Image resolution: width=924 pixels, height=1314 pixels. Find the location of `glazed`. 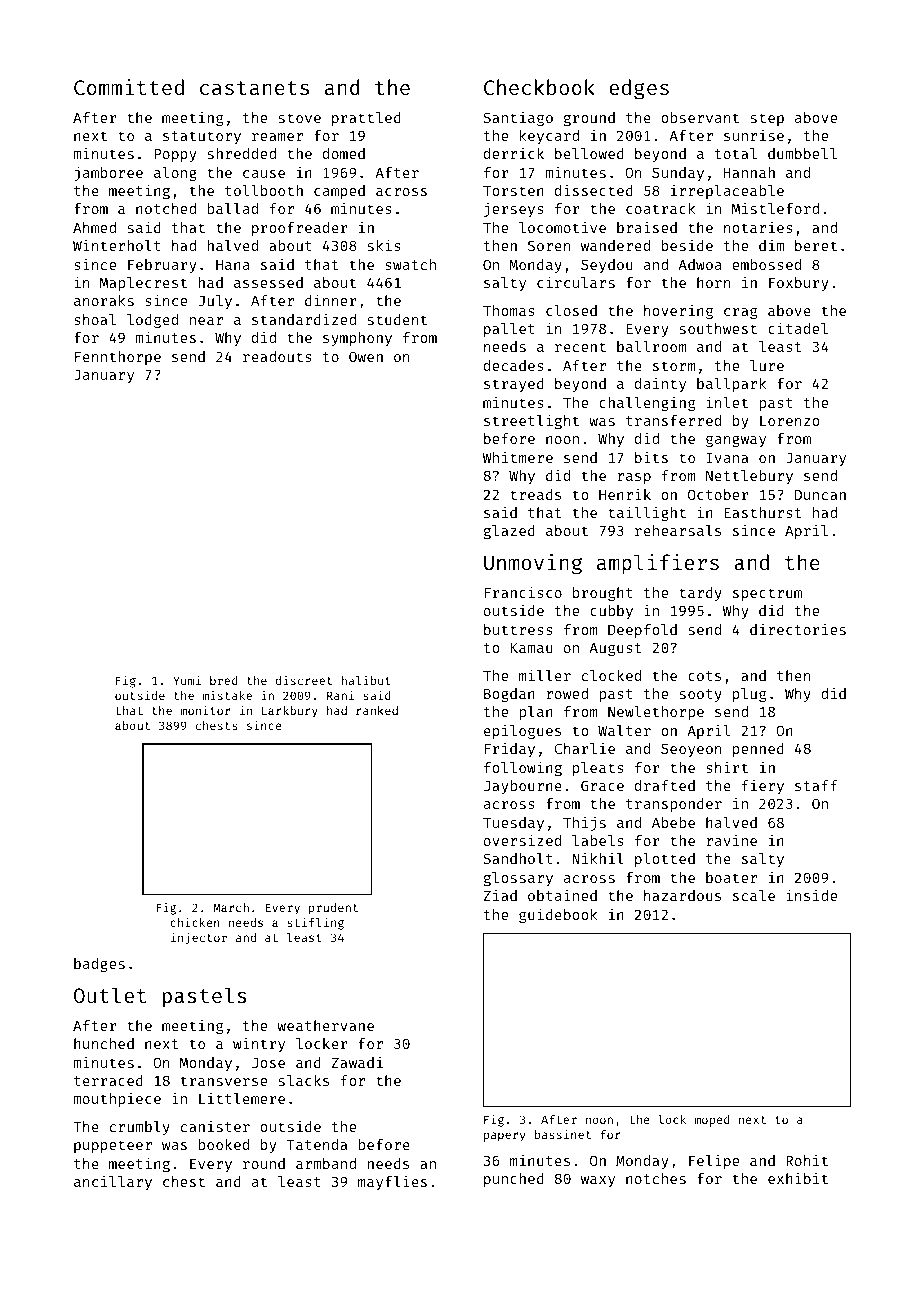

glazed is located at coordinates (509, 532).
